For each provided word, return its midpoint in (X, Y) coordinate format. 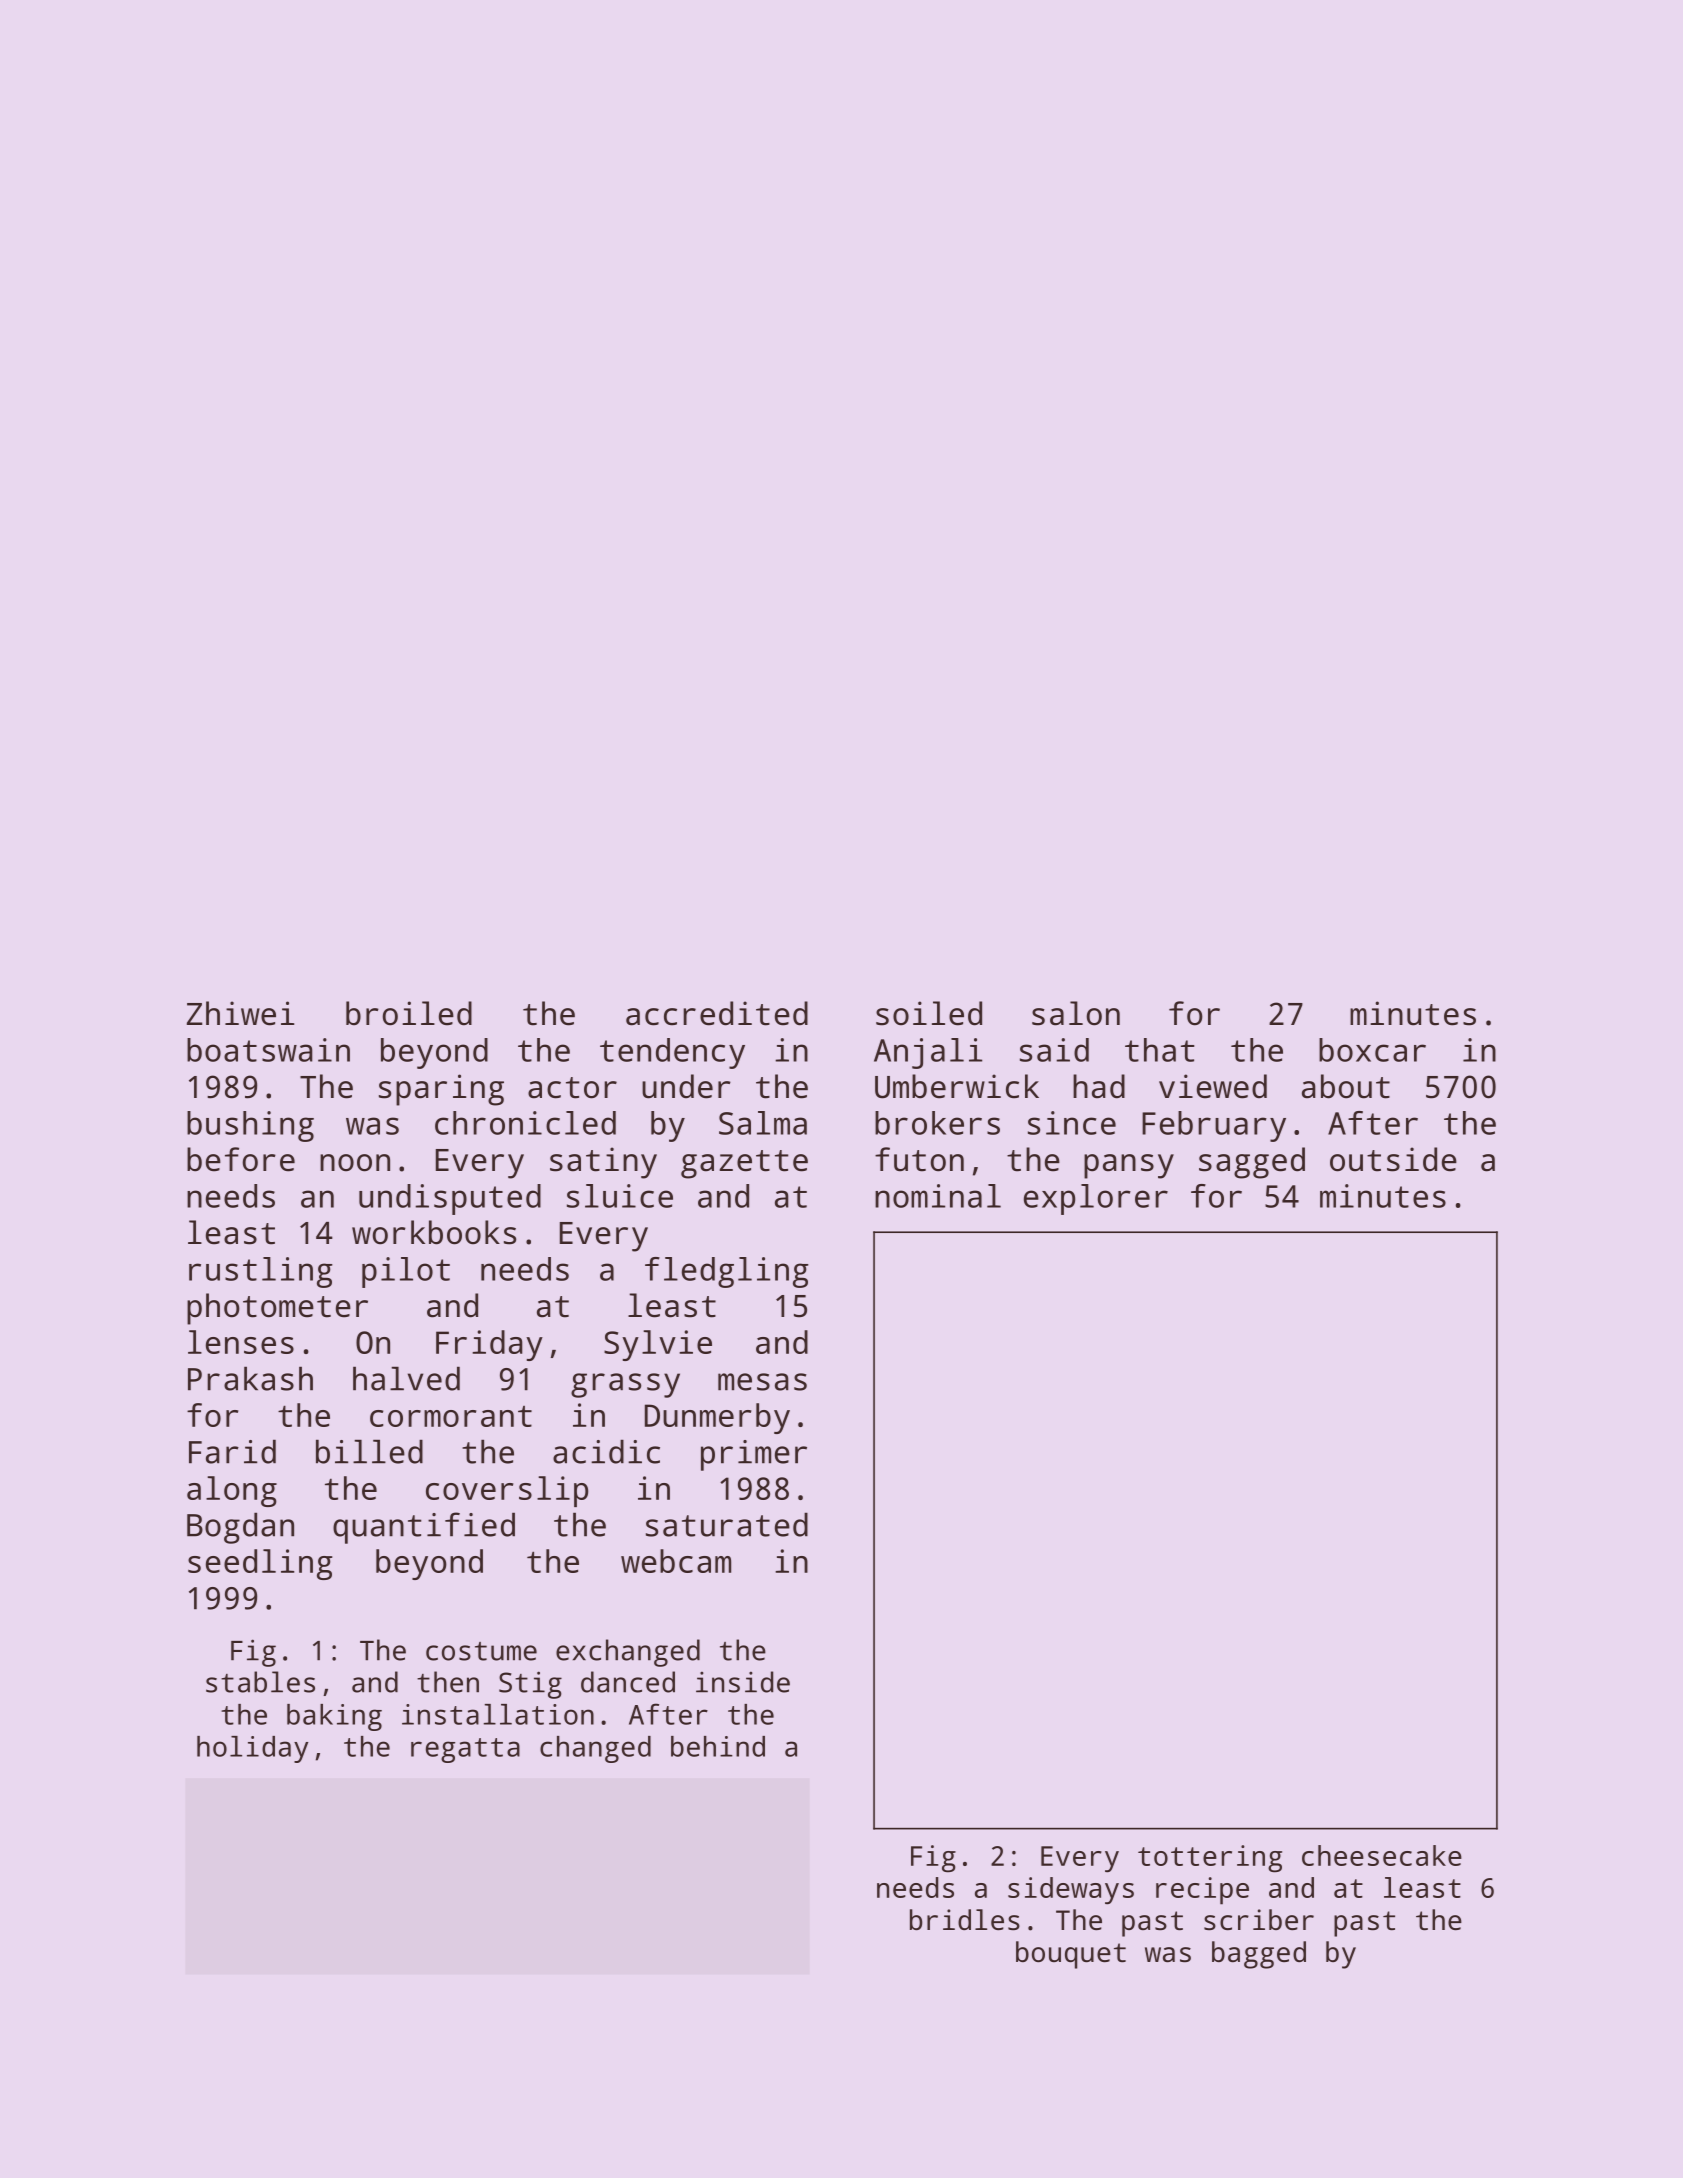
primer (754, 1455)
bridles (965, 1920)
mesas (762, 1382)
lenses (241, 1342)
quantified (424, 1528)
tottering (1210, 1859)
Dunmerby (717, 1418)
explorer (1096, 1199)
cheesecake (1382, 1855)
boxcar (1372, 1050)
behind (718, 1746)
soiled (929, 1013)
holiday (252, 1749)
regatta (465, 1750)
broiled (409, 1013)
